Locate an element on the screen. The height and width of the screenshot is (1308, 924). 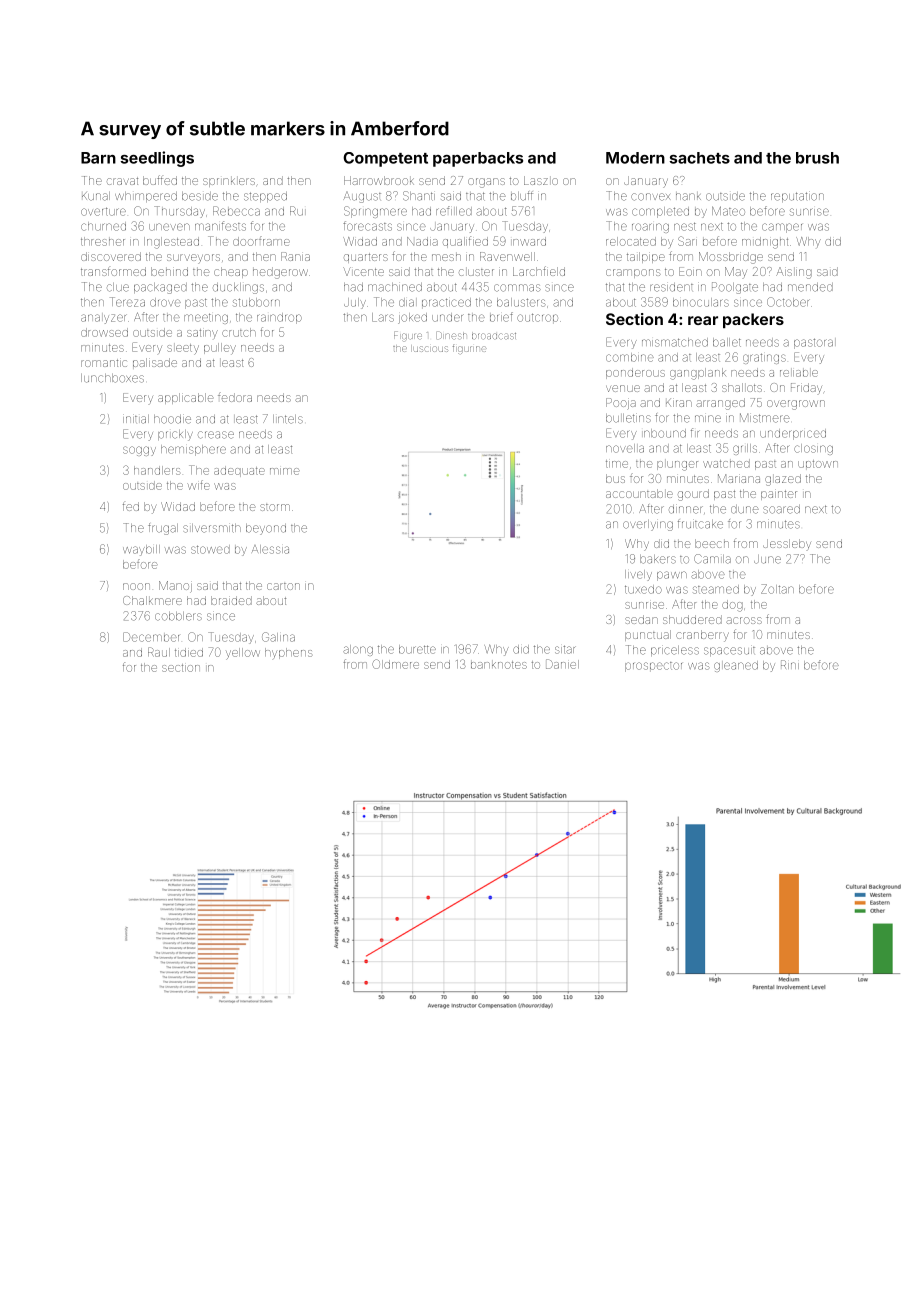
Modern is located at coordinates (635, 158).
